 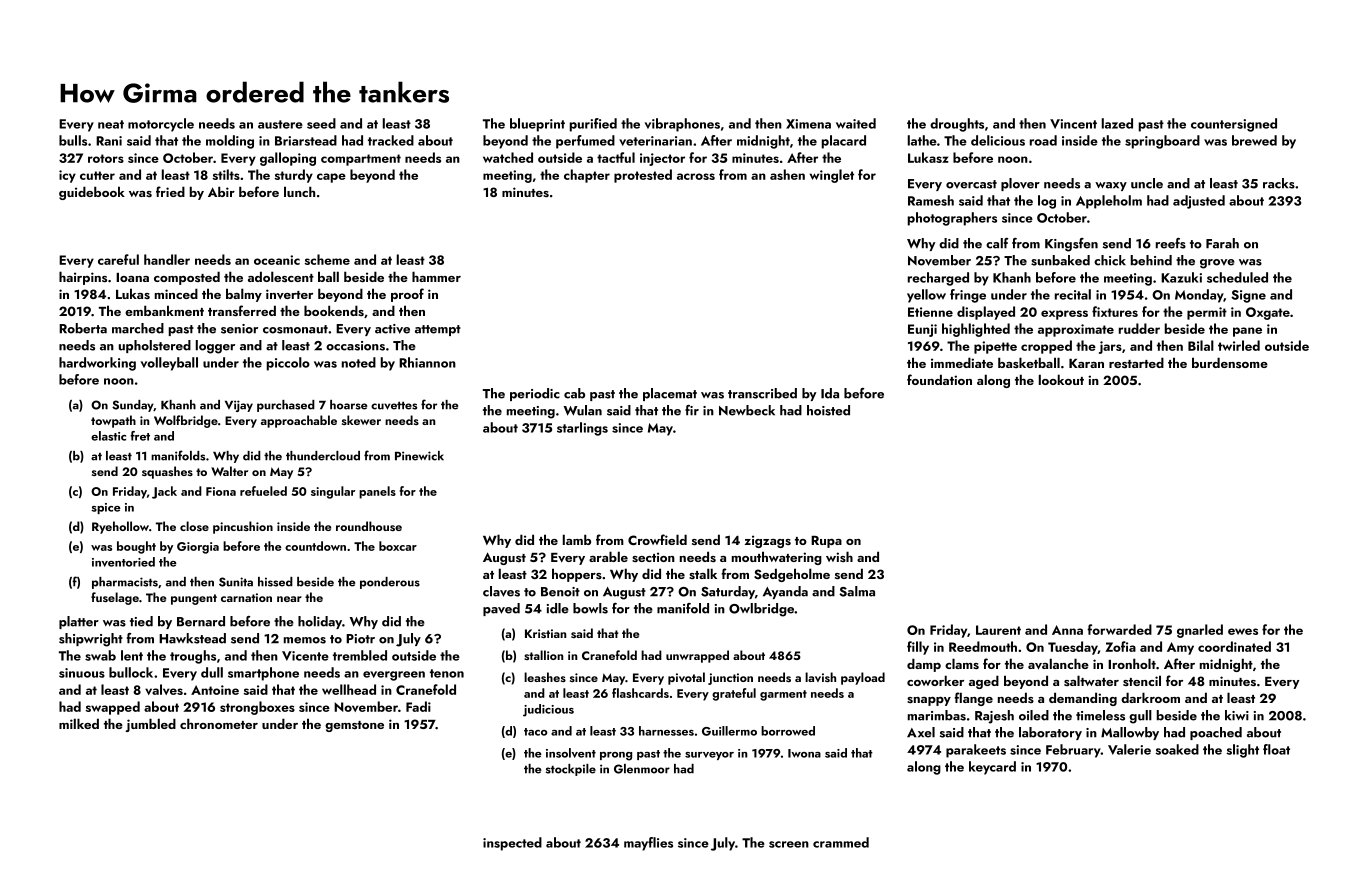 I want to click on waited, so click(x=856, y=123).
